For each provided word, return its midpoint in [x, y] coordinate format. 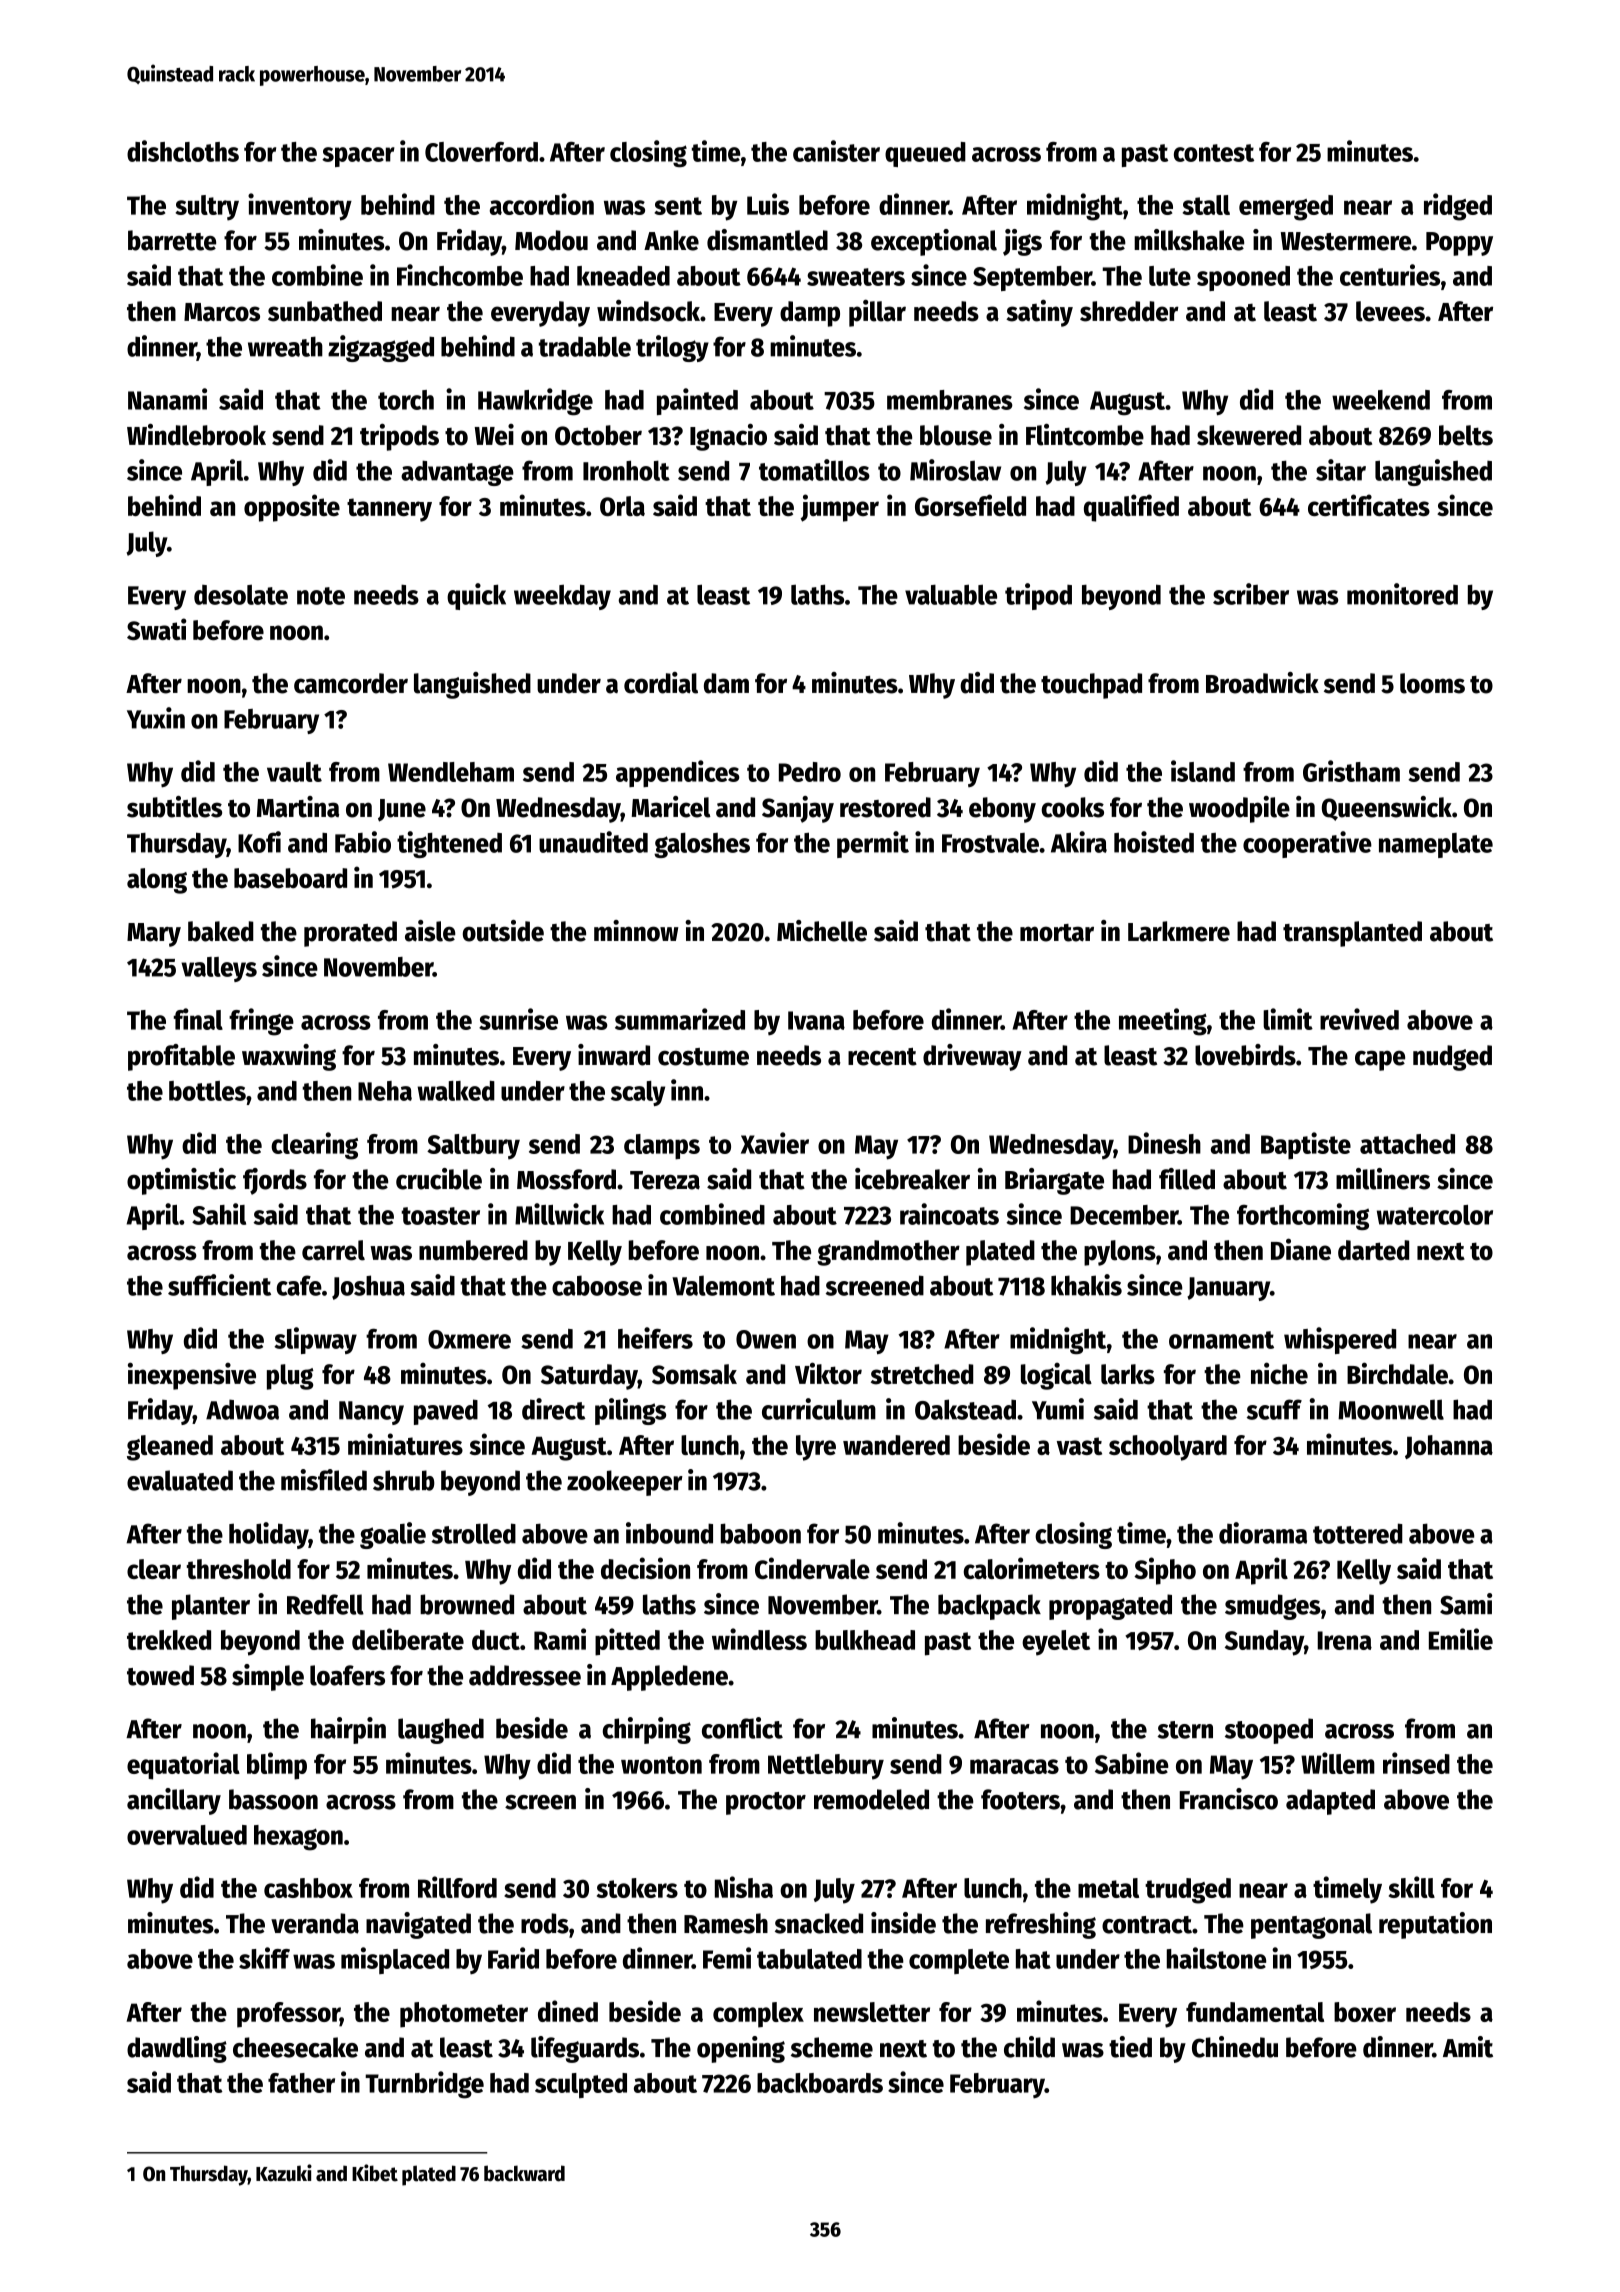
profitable [181, 1057]
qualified [1131, 508]
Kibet [375, 2173]
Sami [1466, 1604]
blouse [956, 435]
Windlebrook [196, 435]
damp [810, 314]
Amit [1468, 2047]
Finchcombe [460, 275]
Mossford [566, 1179]
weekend [1381, 400]
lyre [816, 1448]
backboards [820, 2083]
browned [467, 1604]
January [1228, 1289]
